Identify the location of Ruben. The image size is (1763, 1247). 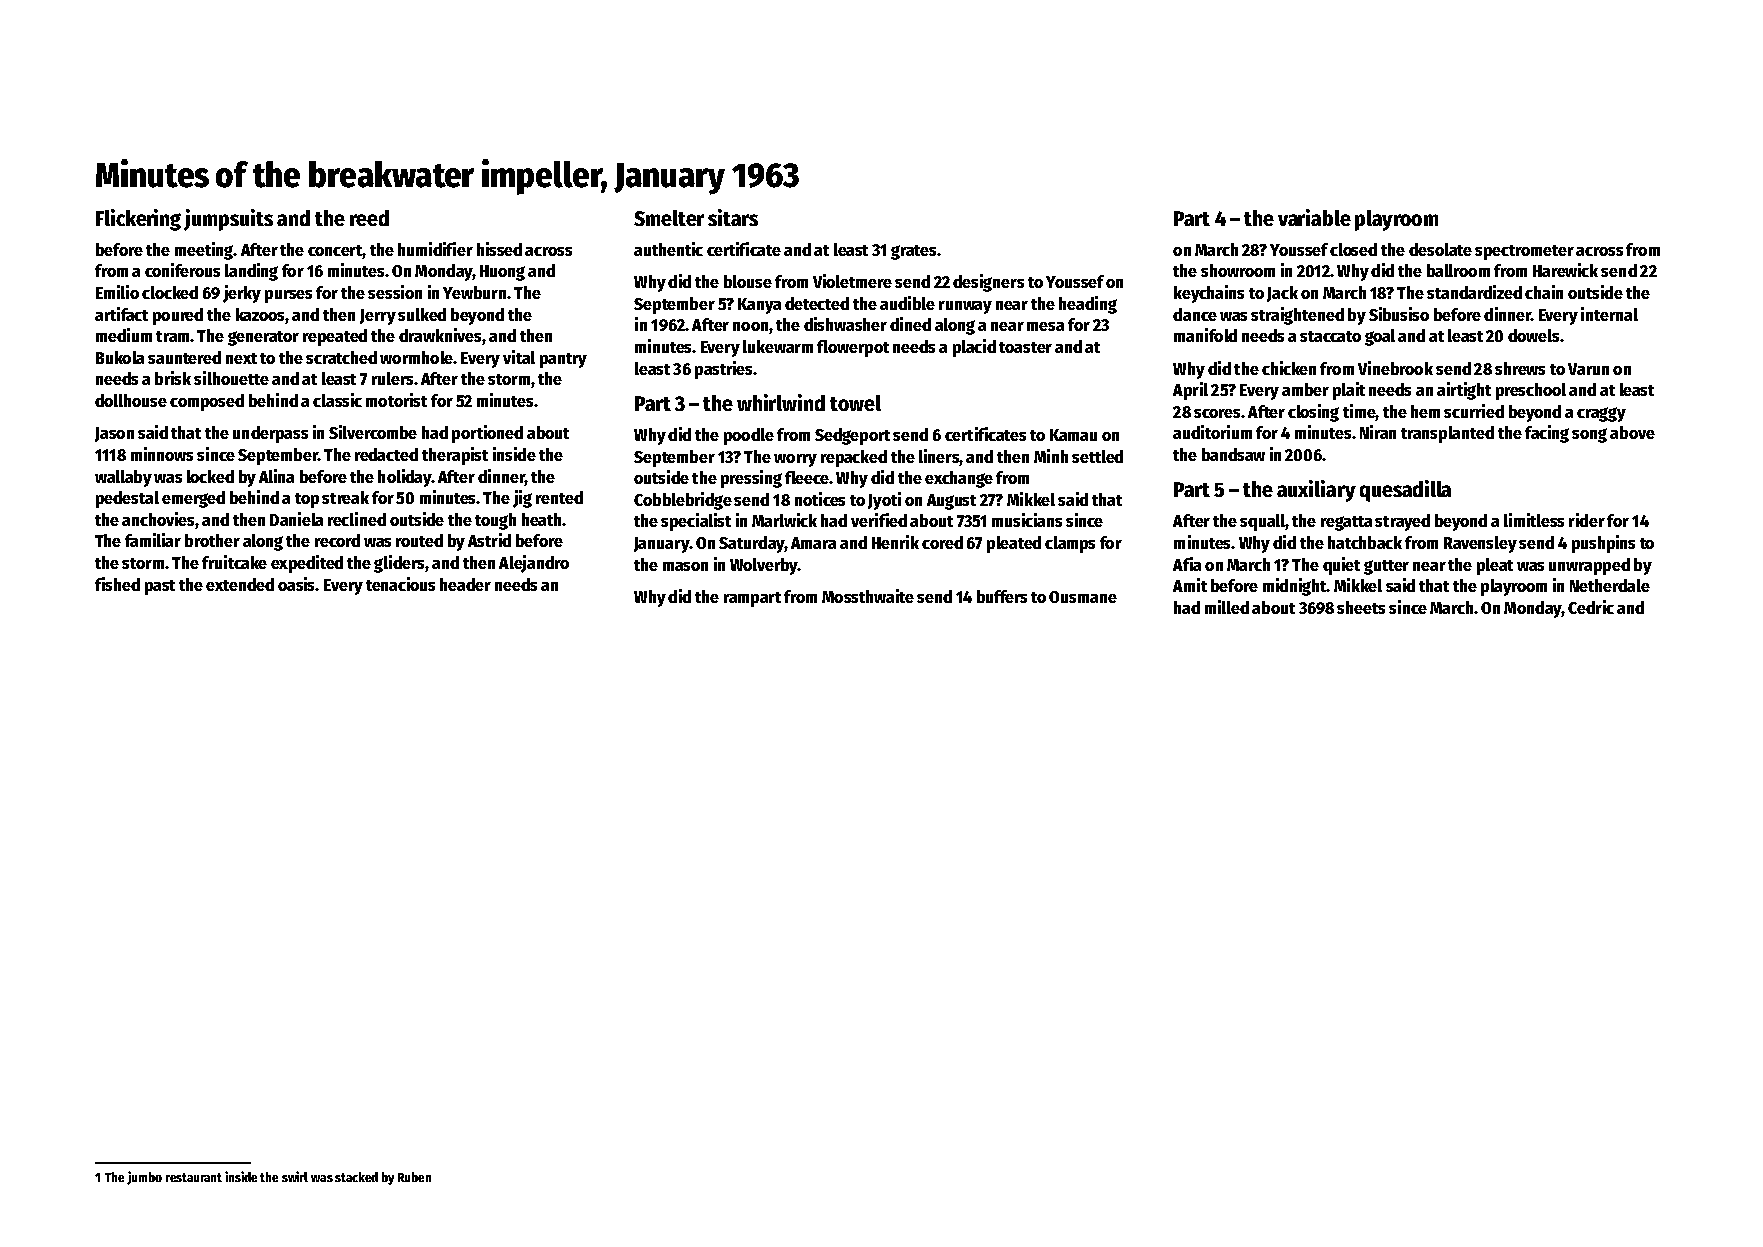
(414, 1177).
